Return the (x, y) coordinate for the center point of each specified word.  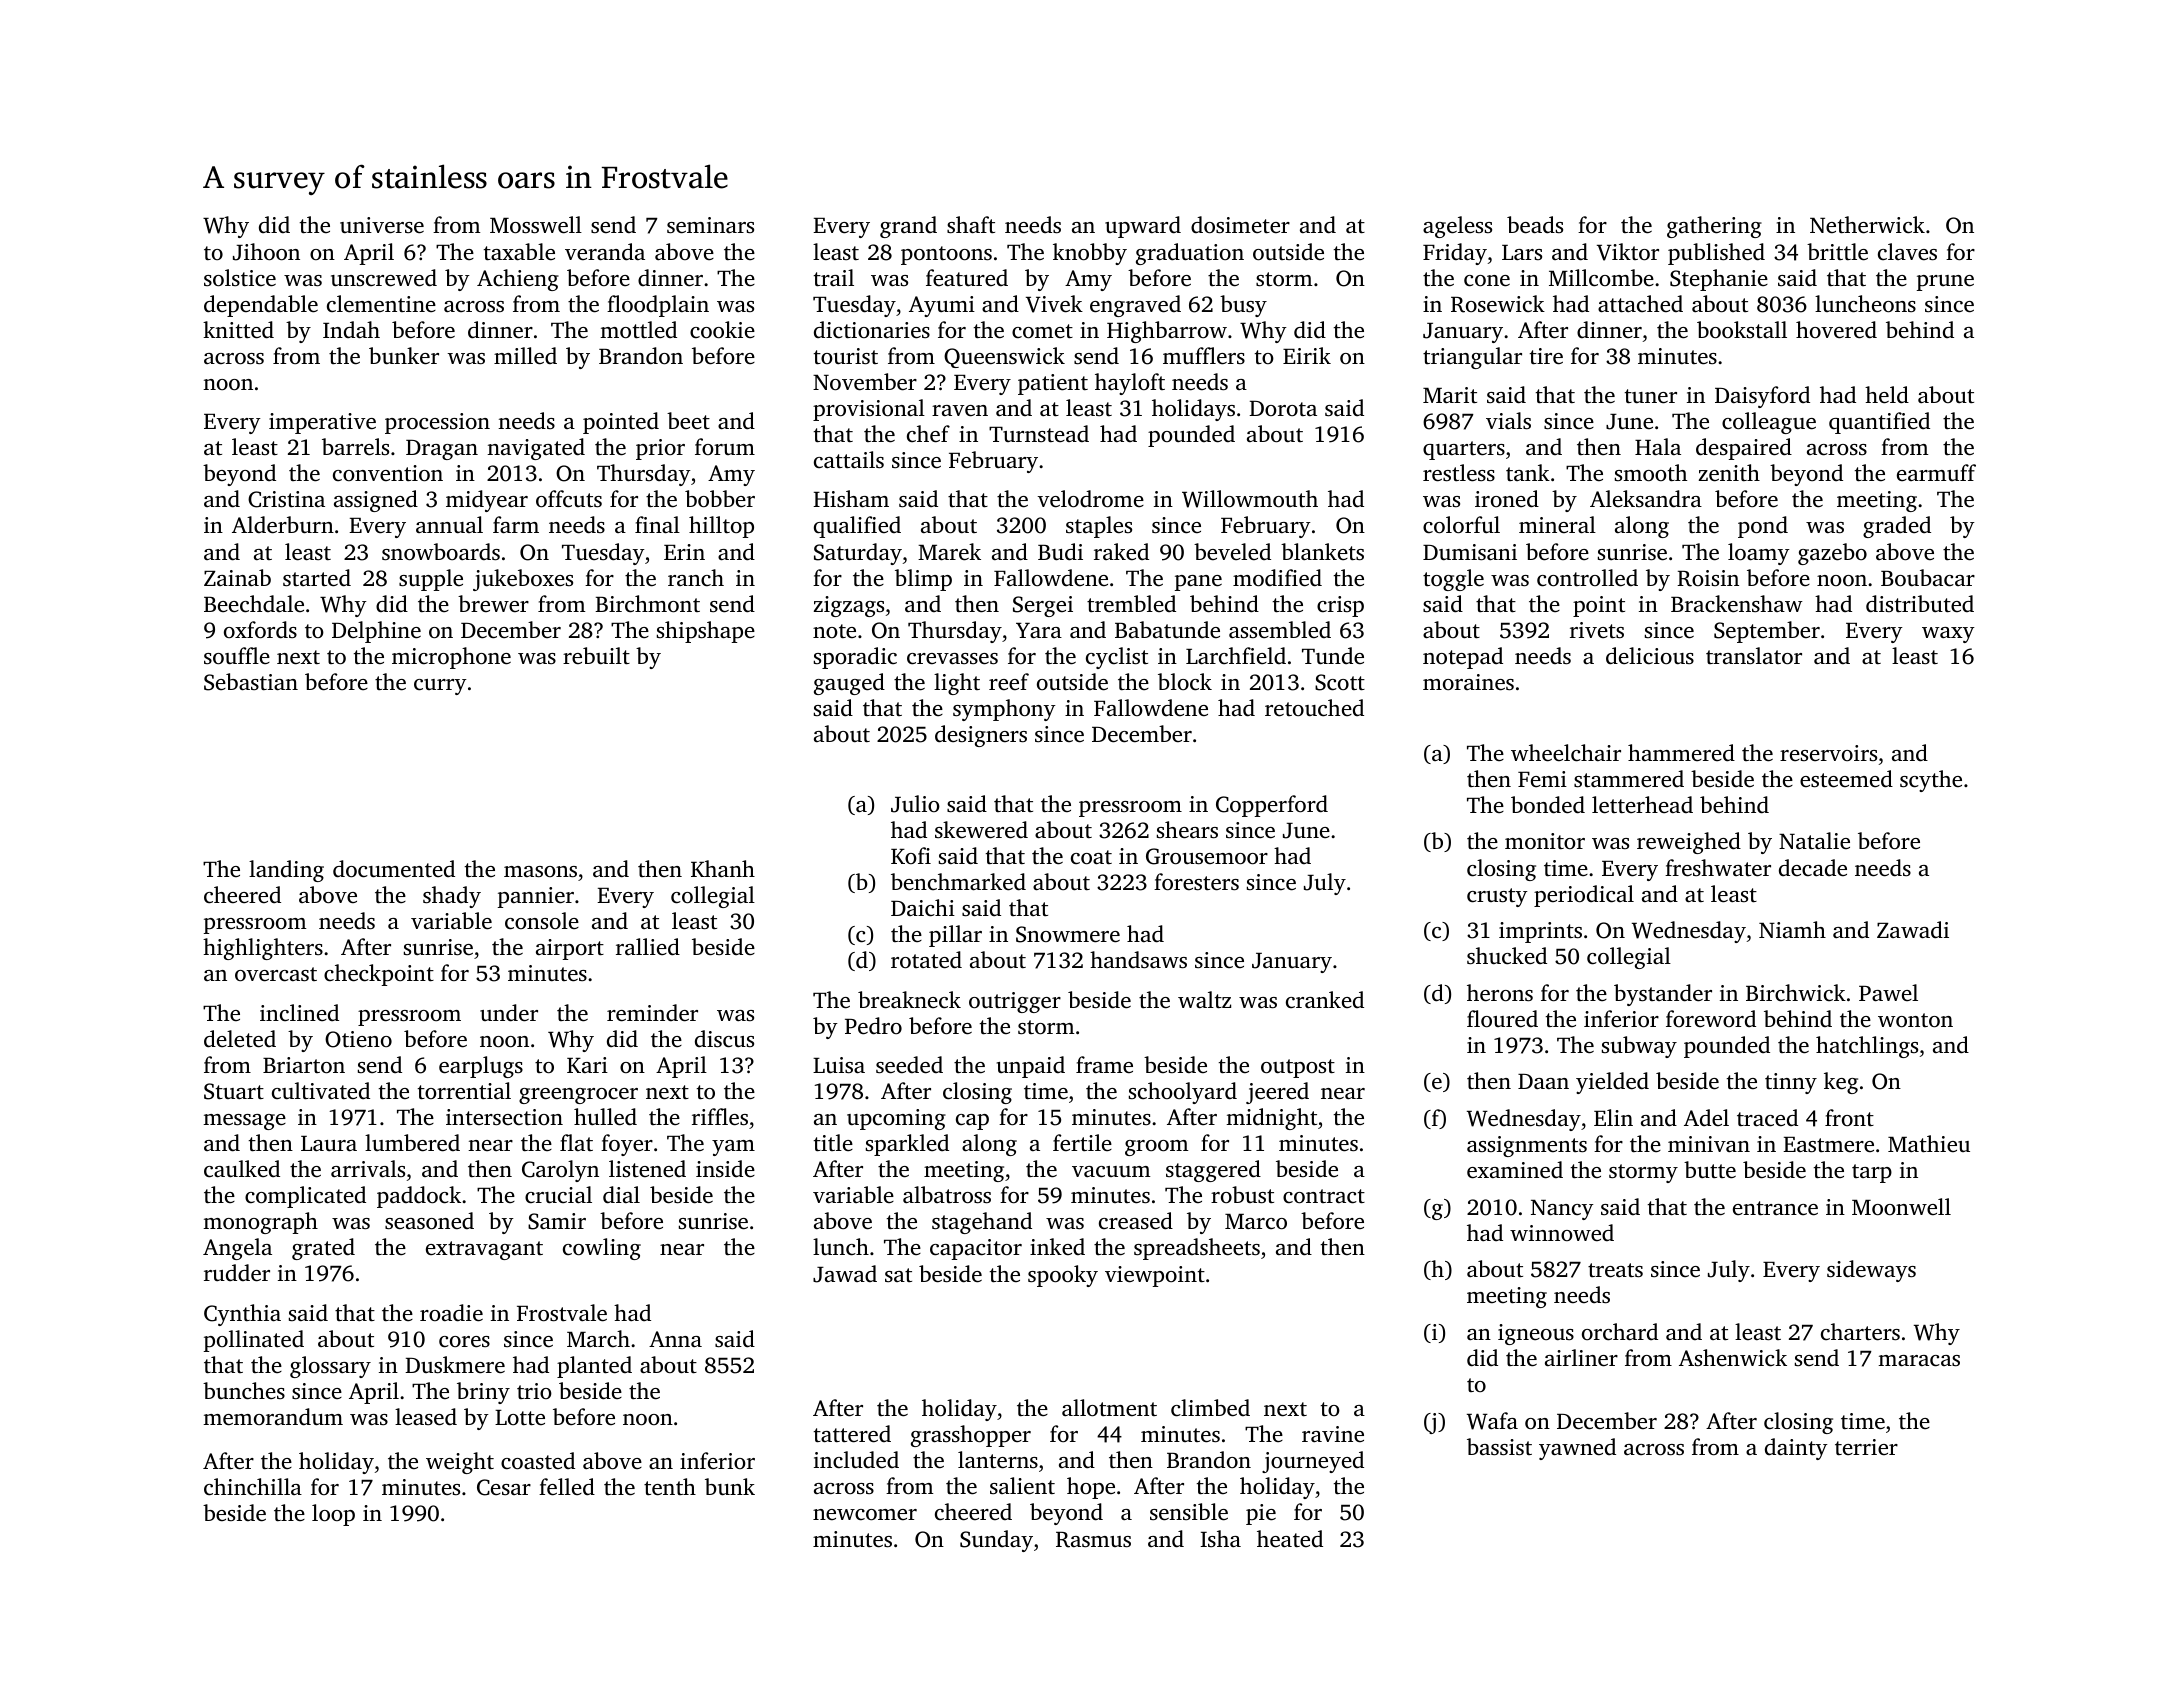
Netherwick (1867, 225)
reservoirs (1828, 753)
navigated (536, 449)
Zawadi (1913, 930)
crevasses (952, 659)
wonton (1915, 1020)
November (865, 382)
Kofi (911, 855)
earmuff (1936, 472)
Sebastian (251, 682)
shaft (971, 224)
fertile (1082, 1142)
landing (286, 871)
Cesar (504, 1487)
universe (382, 225)
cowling (602, 1249)
